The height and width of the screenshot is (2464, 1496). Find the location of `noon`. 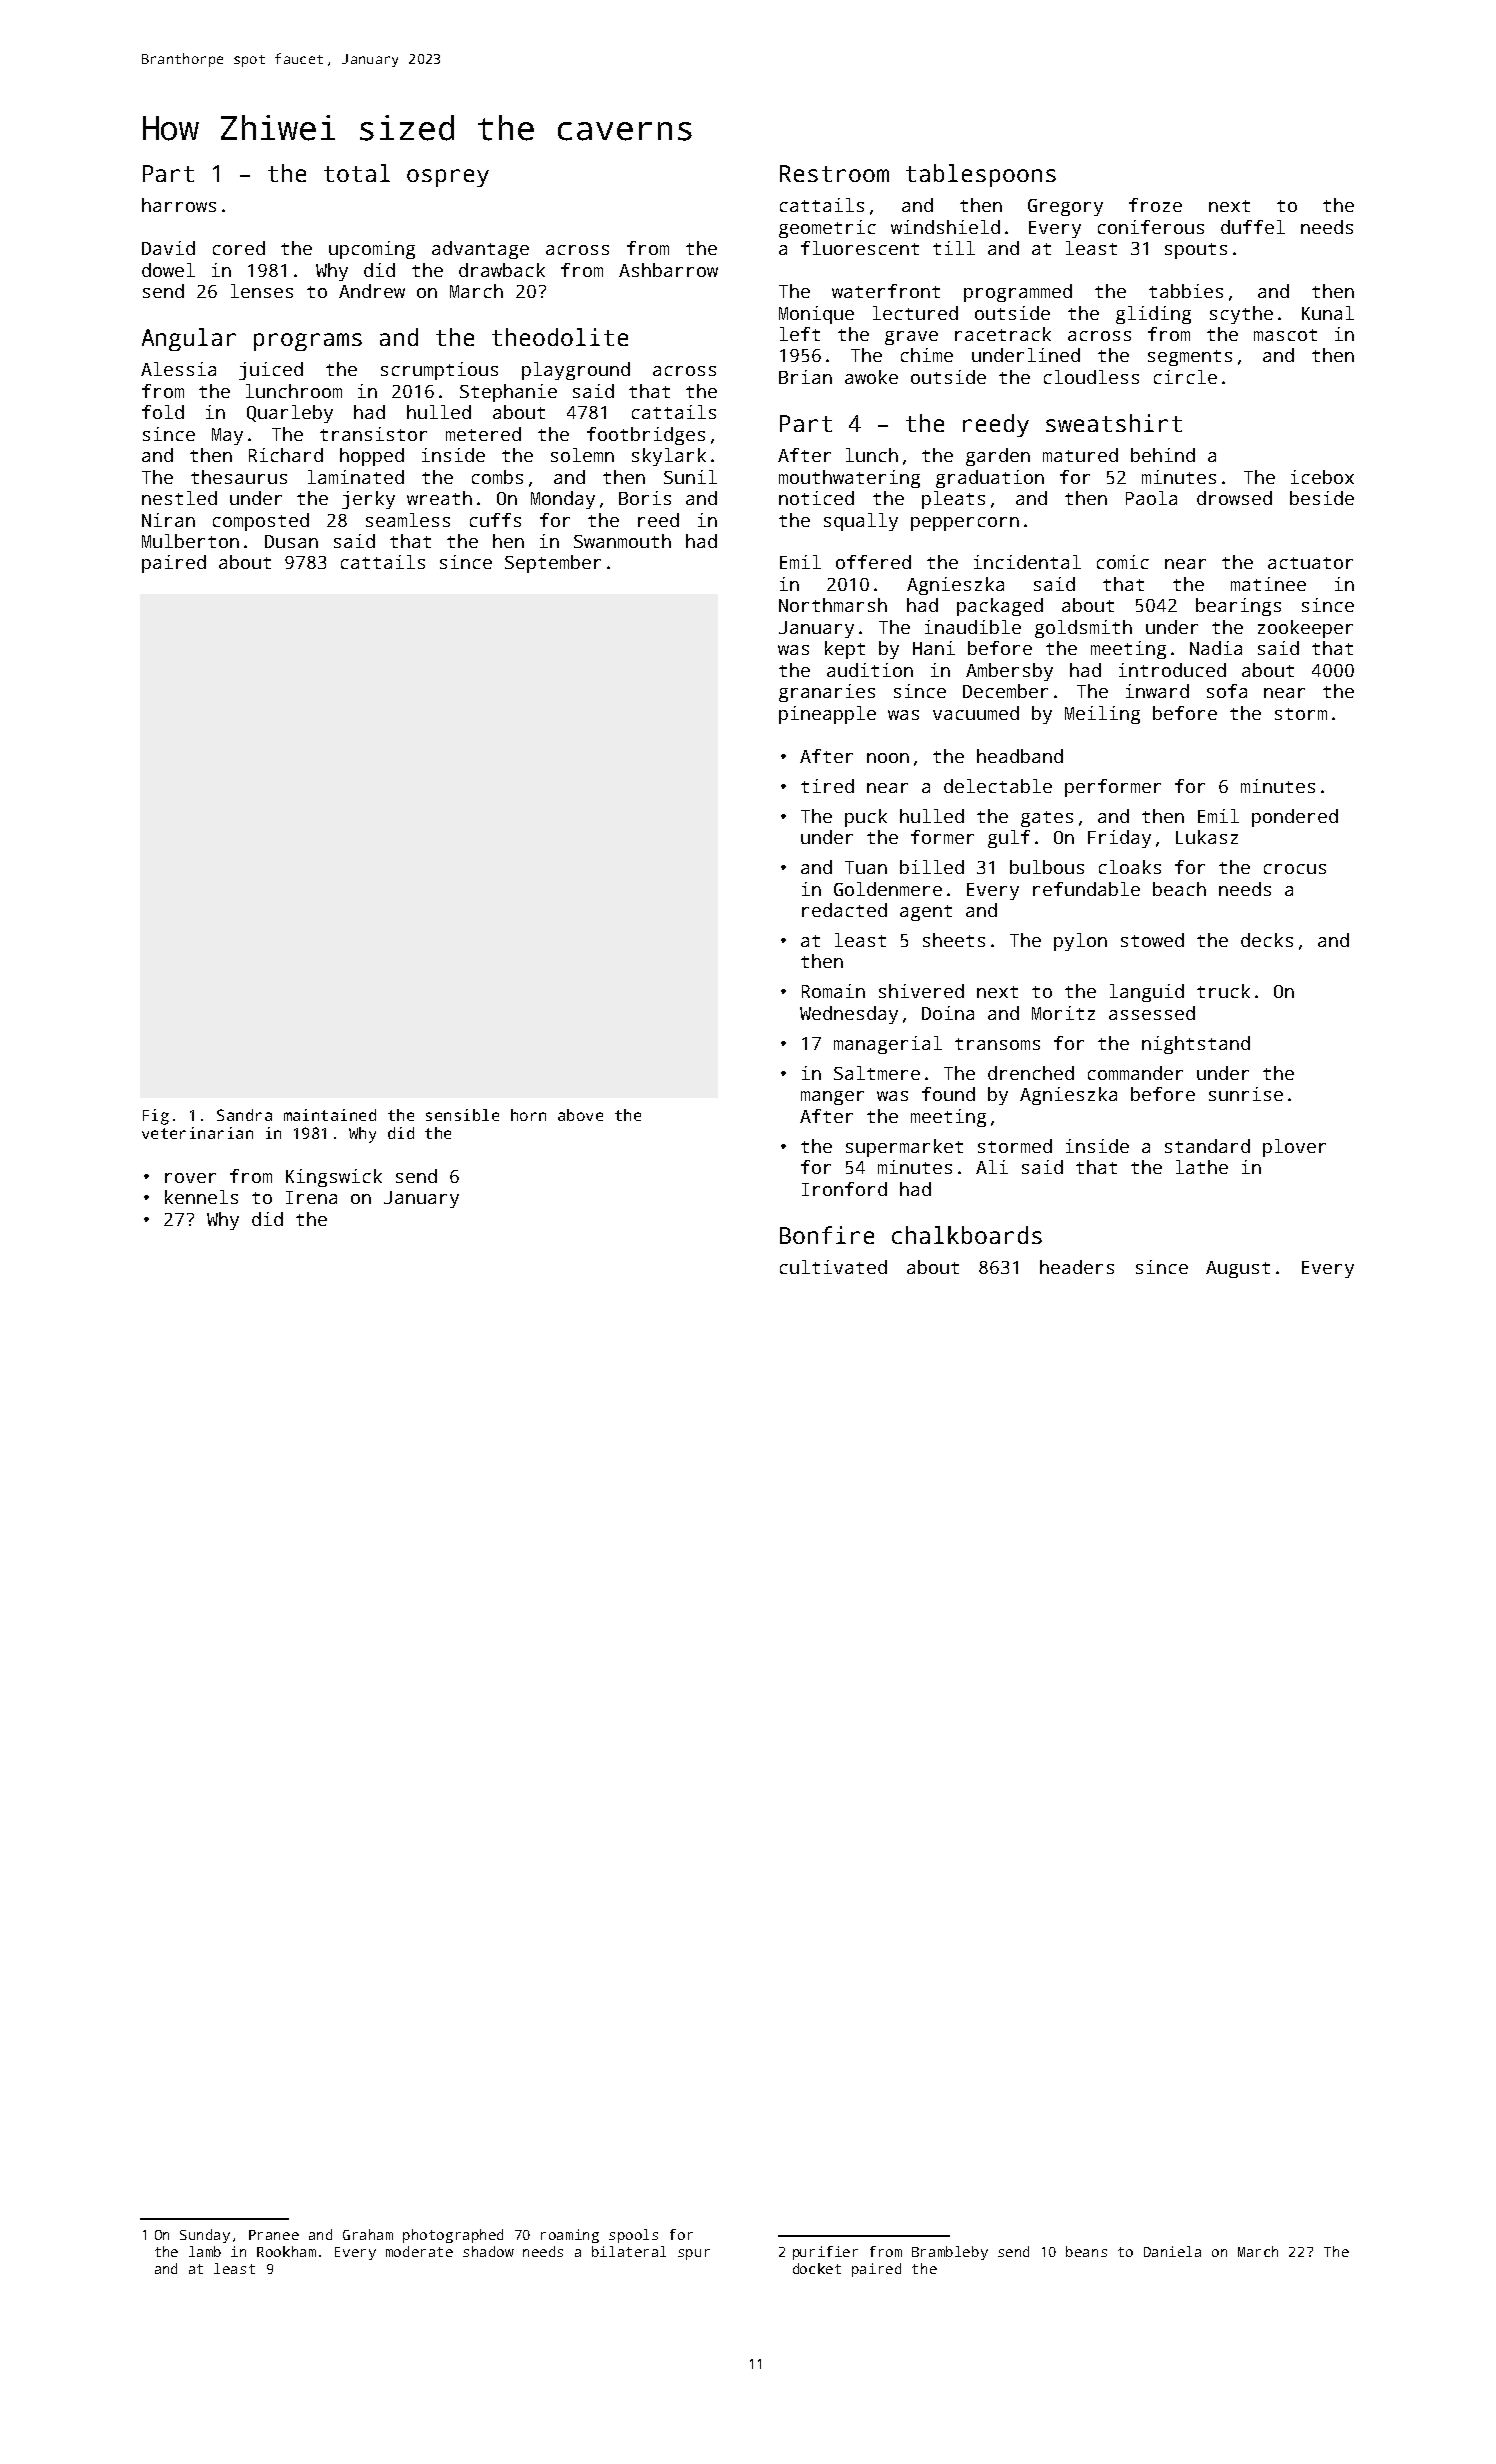

noon is located at coordinates (888, 758).
